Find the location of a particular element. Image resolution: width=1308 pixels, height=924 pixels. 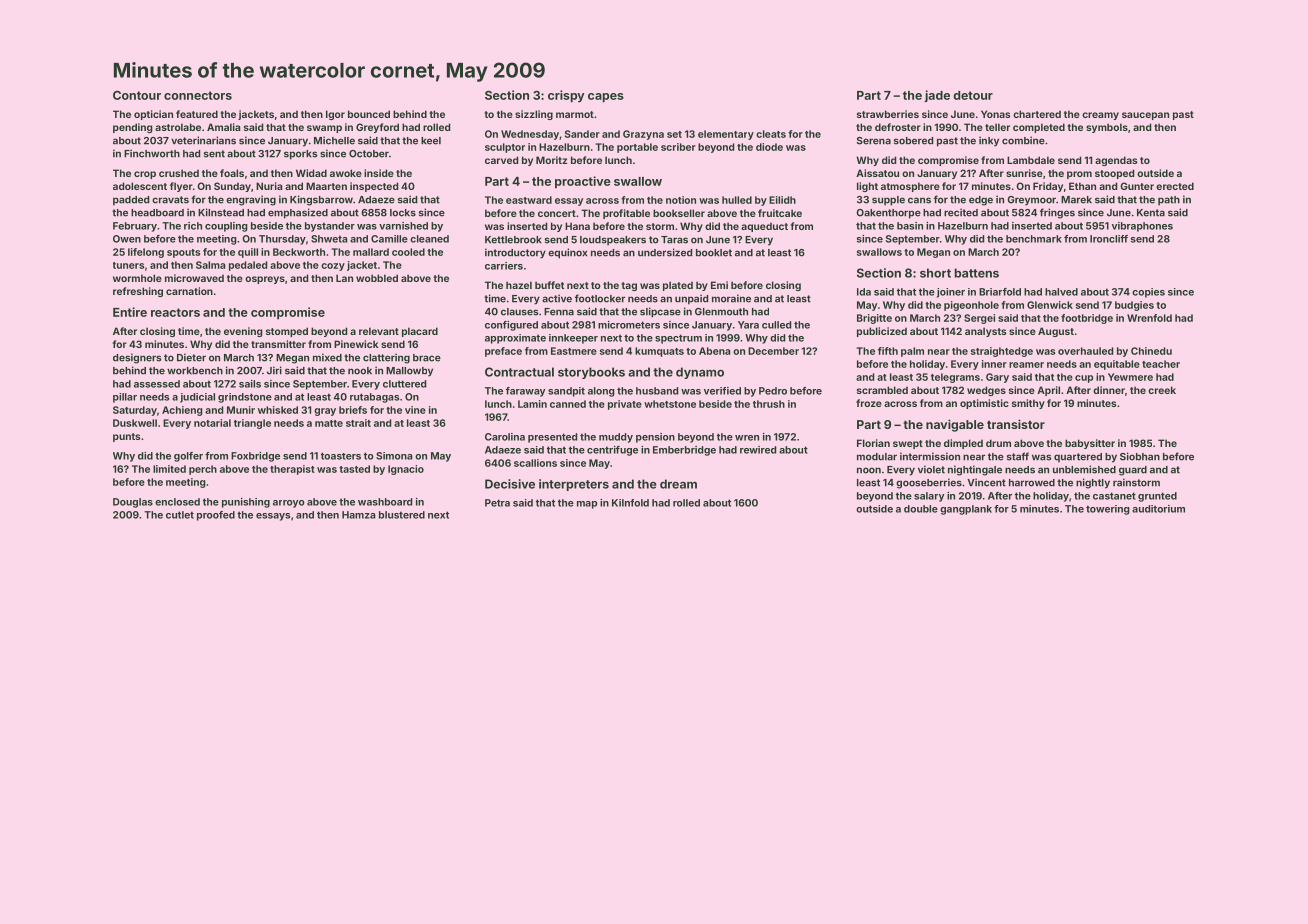

Simona is located at coordinates (394, 456).
